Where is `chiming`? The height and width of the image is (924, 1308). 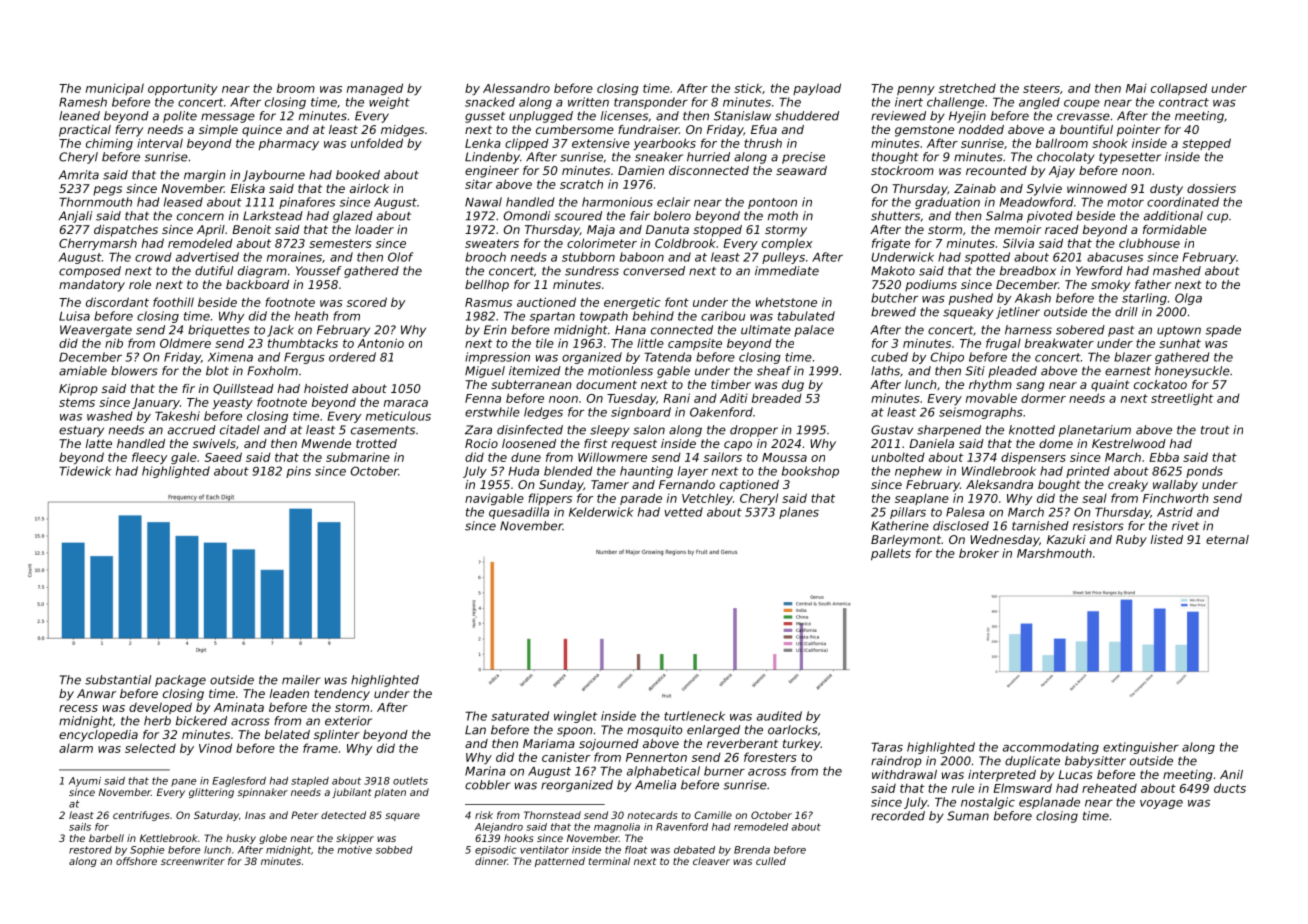 chiming is located at coordinates (109, 144).
